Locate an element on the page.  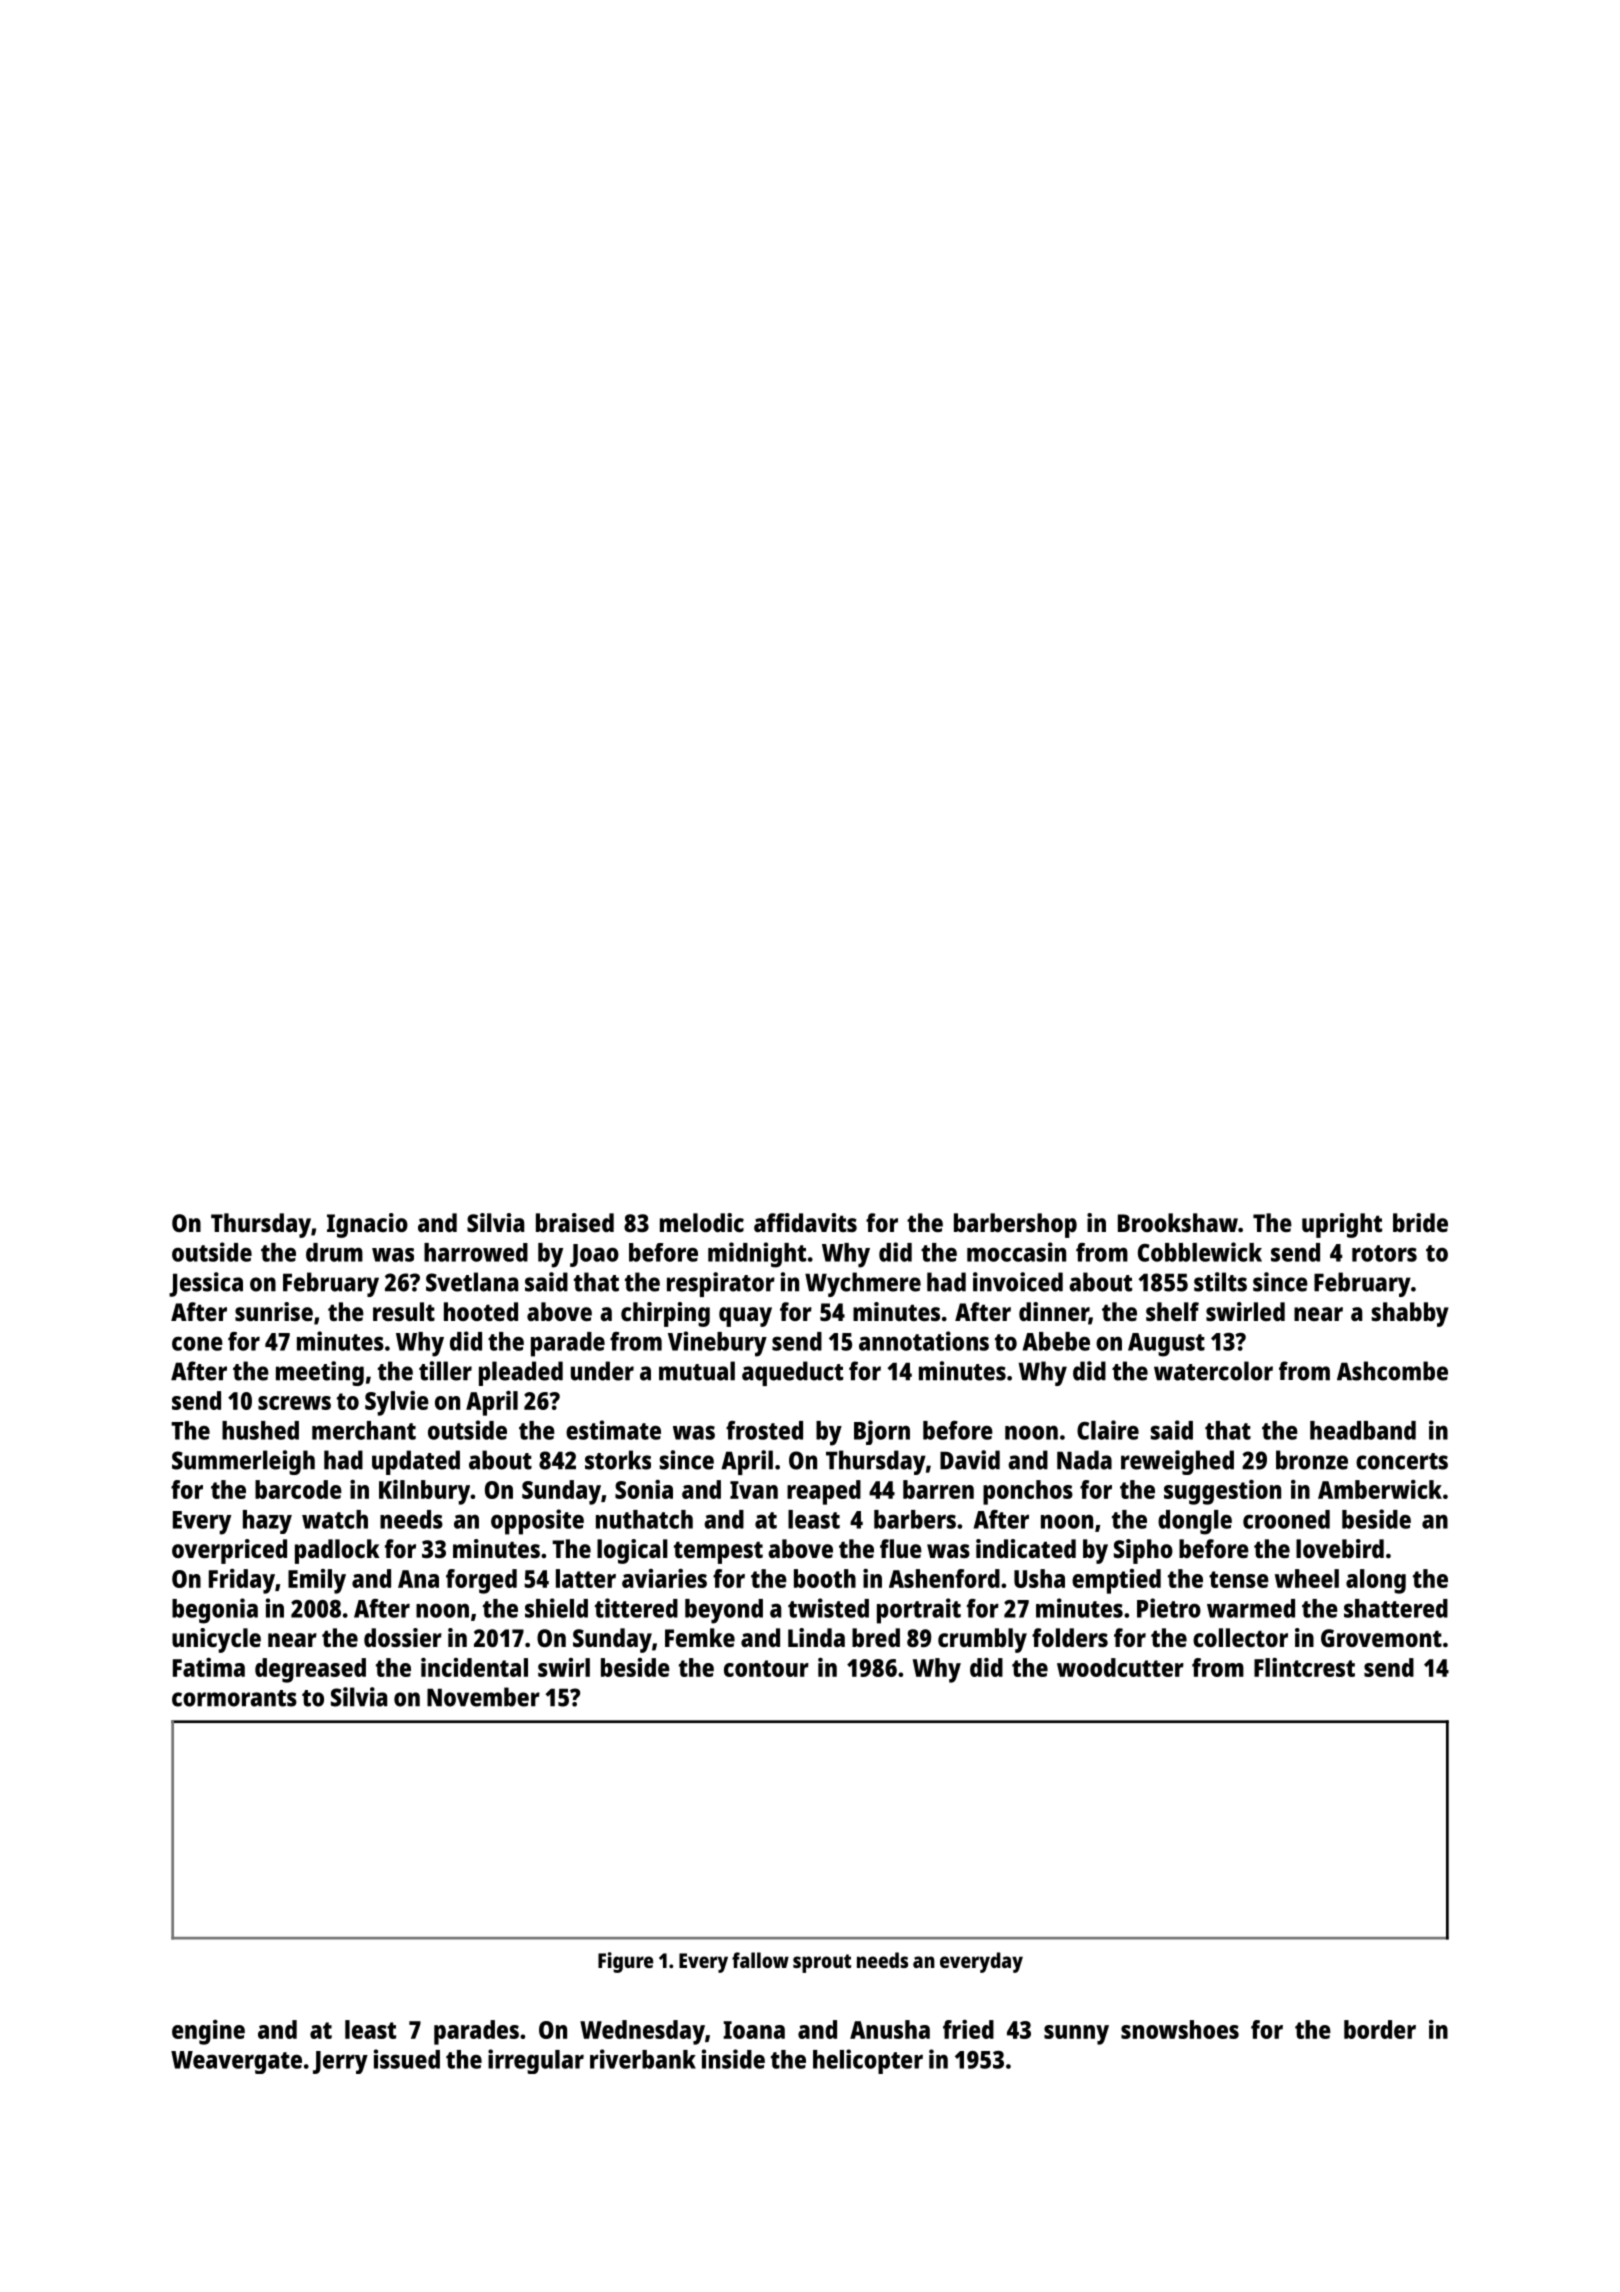
chirping is located at coordinates (665, 1314).
